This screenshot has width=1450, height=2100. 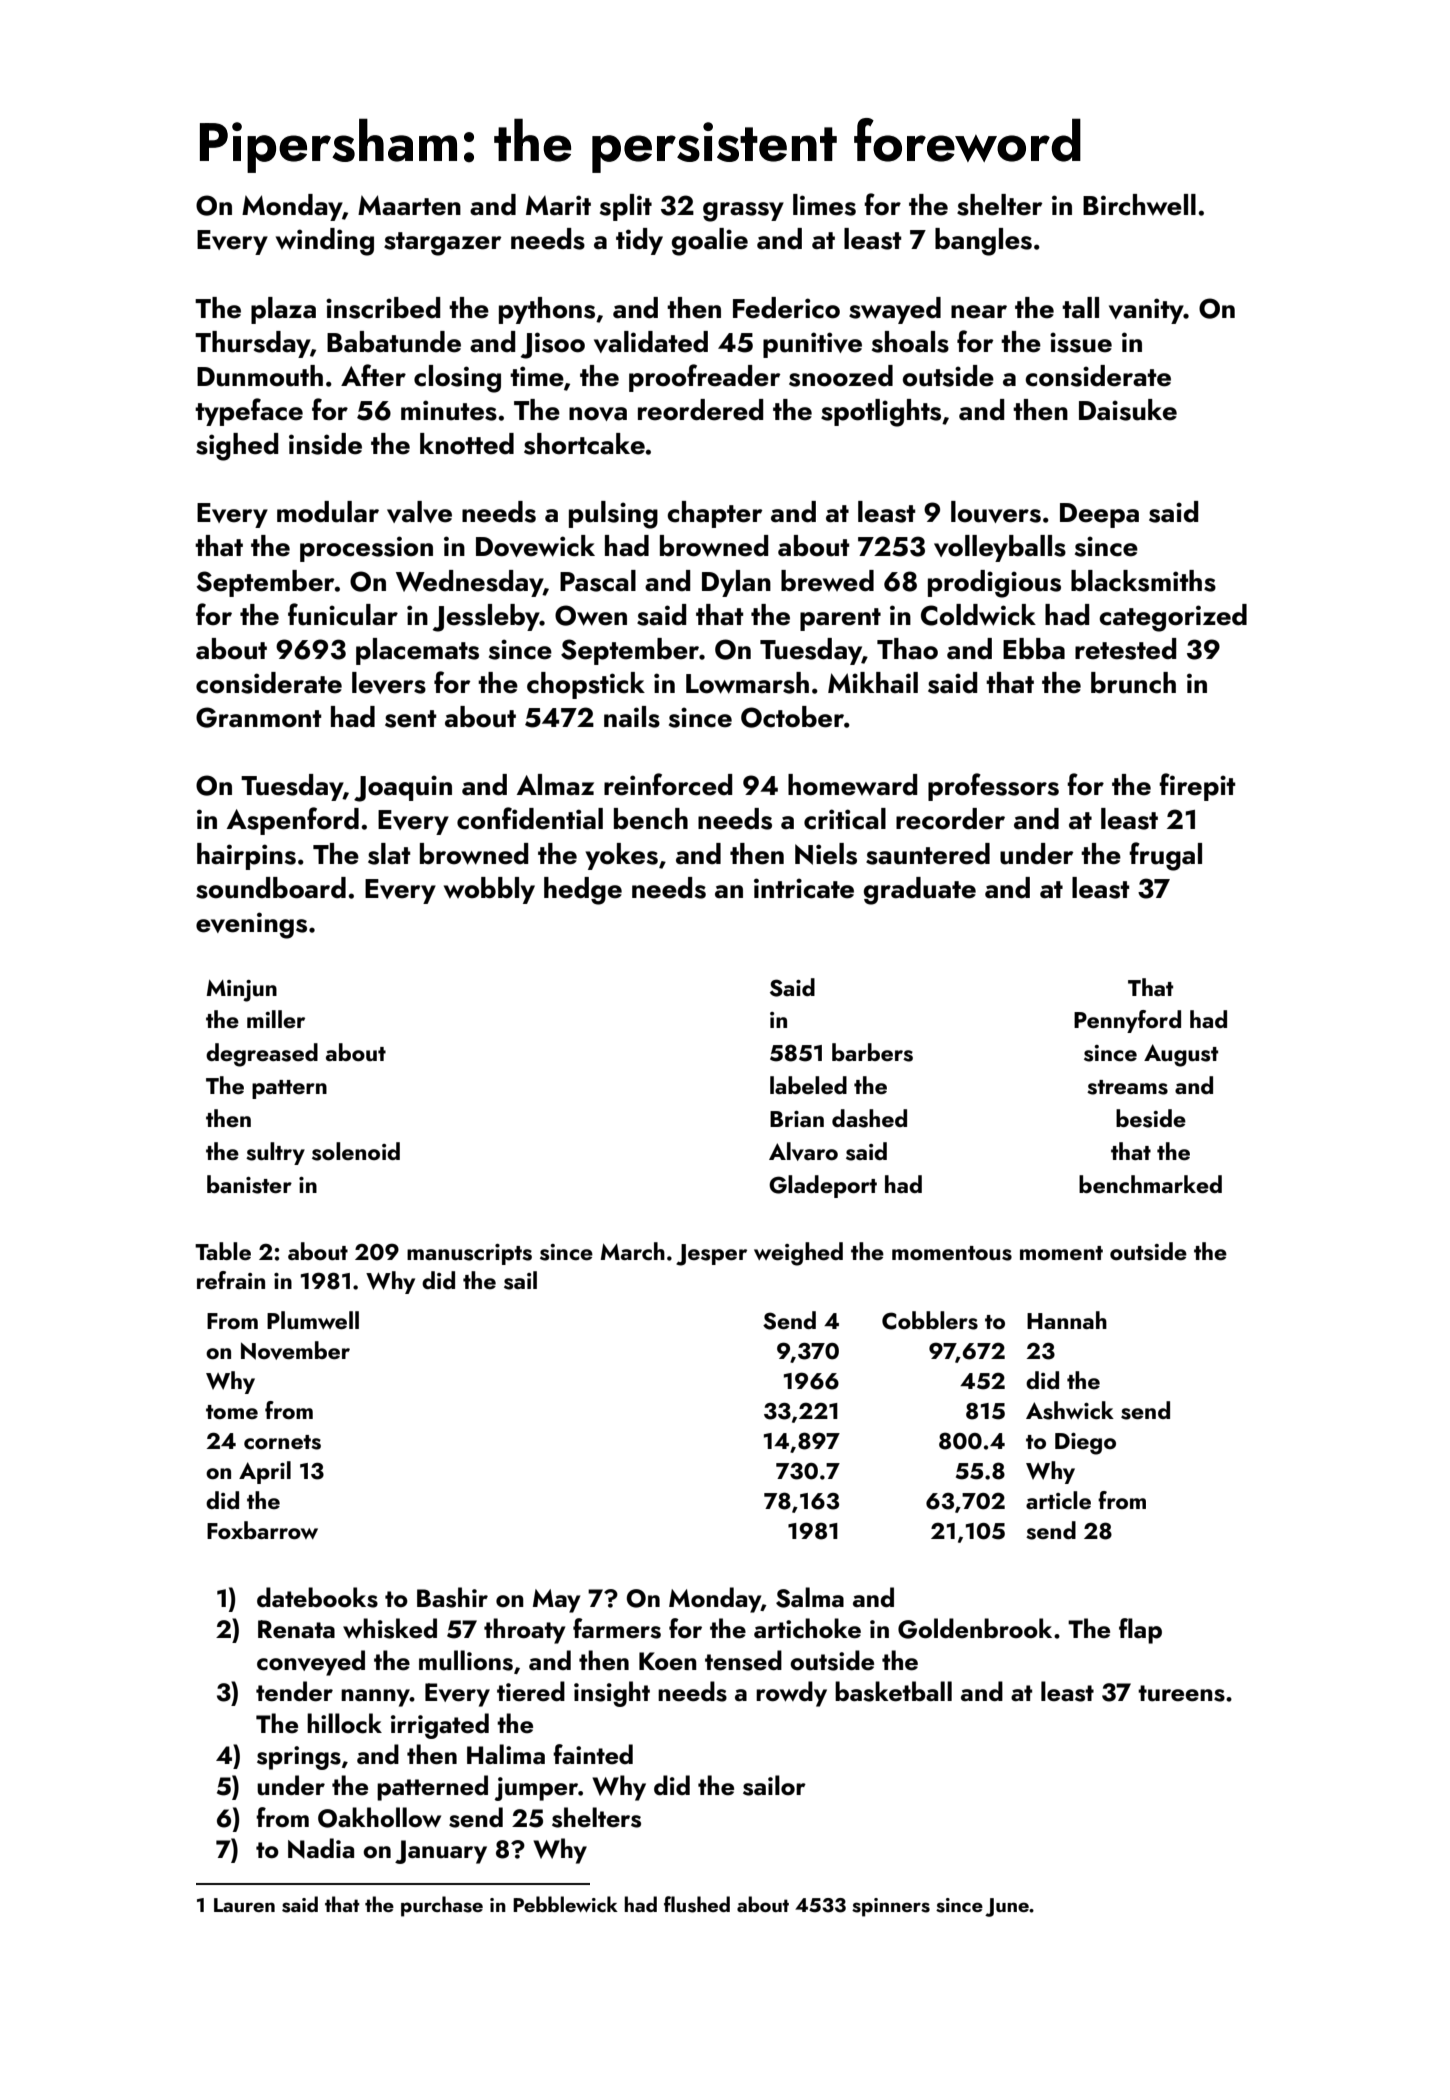 What do you see at coordinates (1139, 205) in the screenshot?
I see `Birchwell` at bounding box center [1139, 205].
